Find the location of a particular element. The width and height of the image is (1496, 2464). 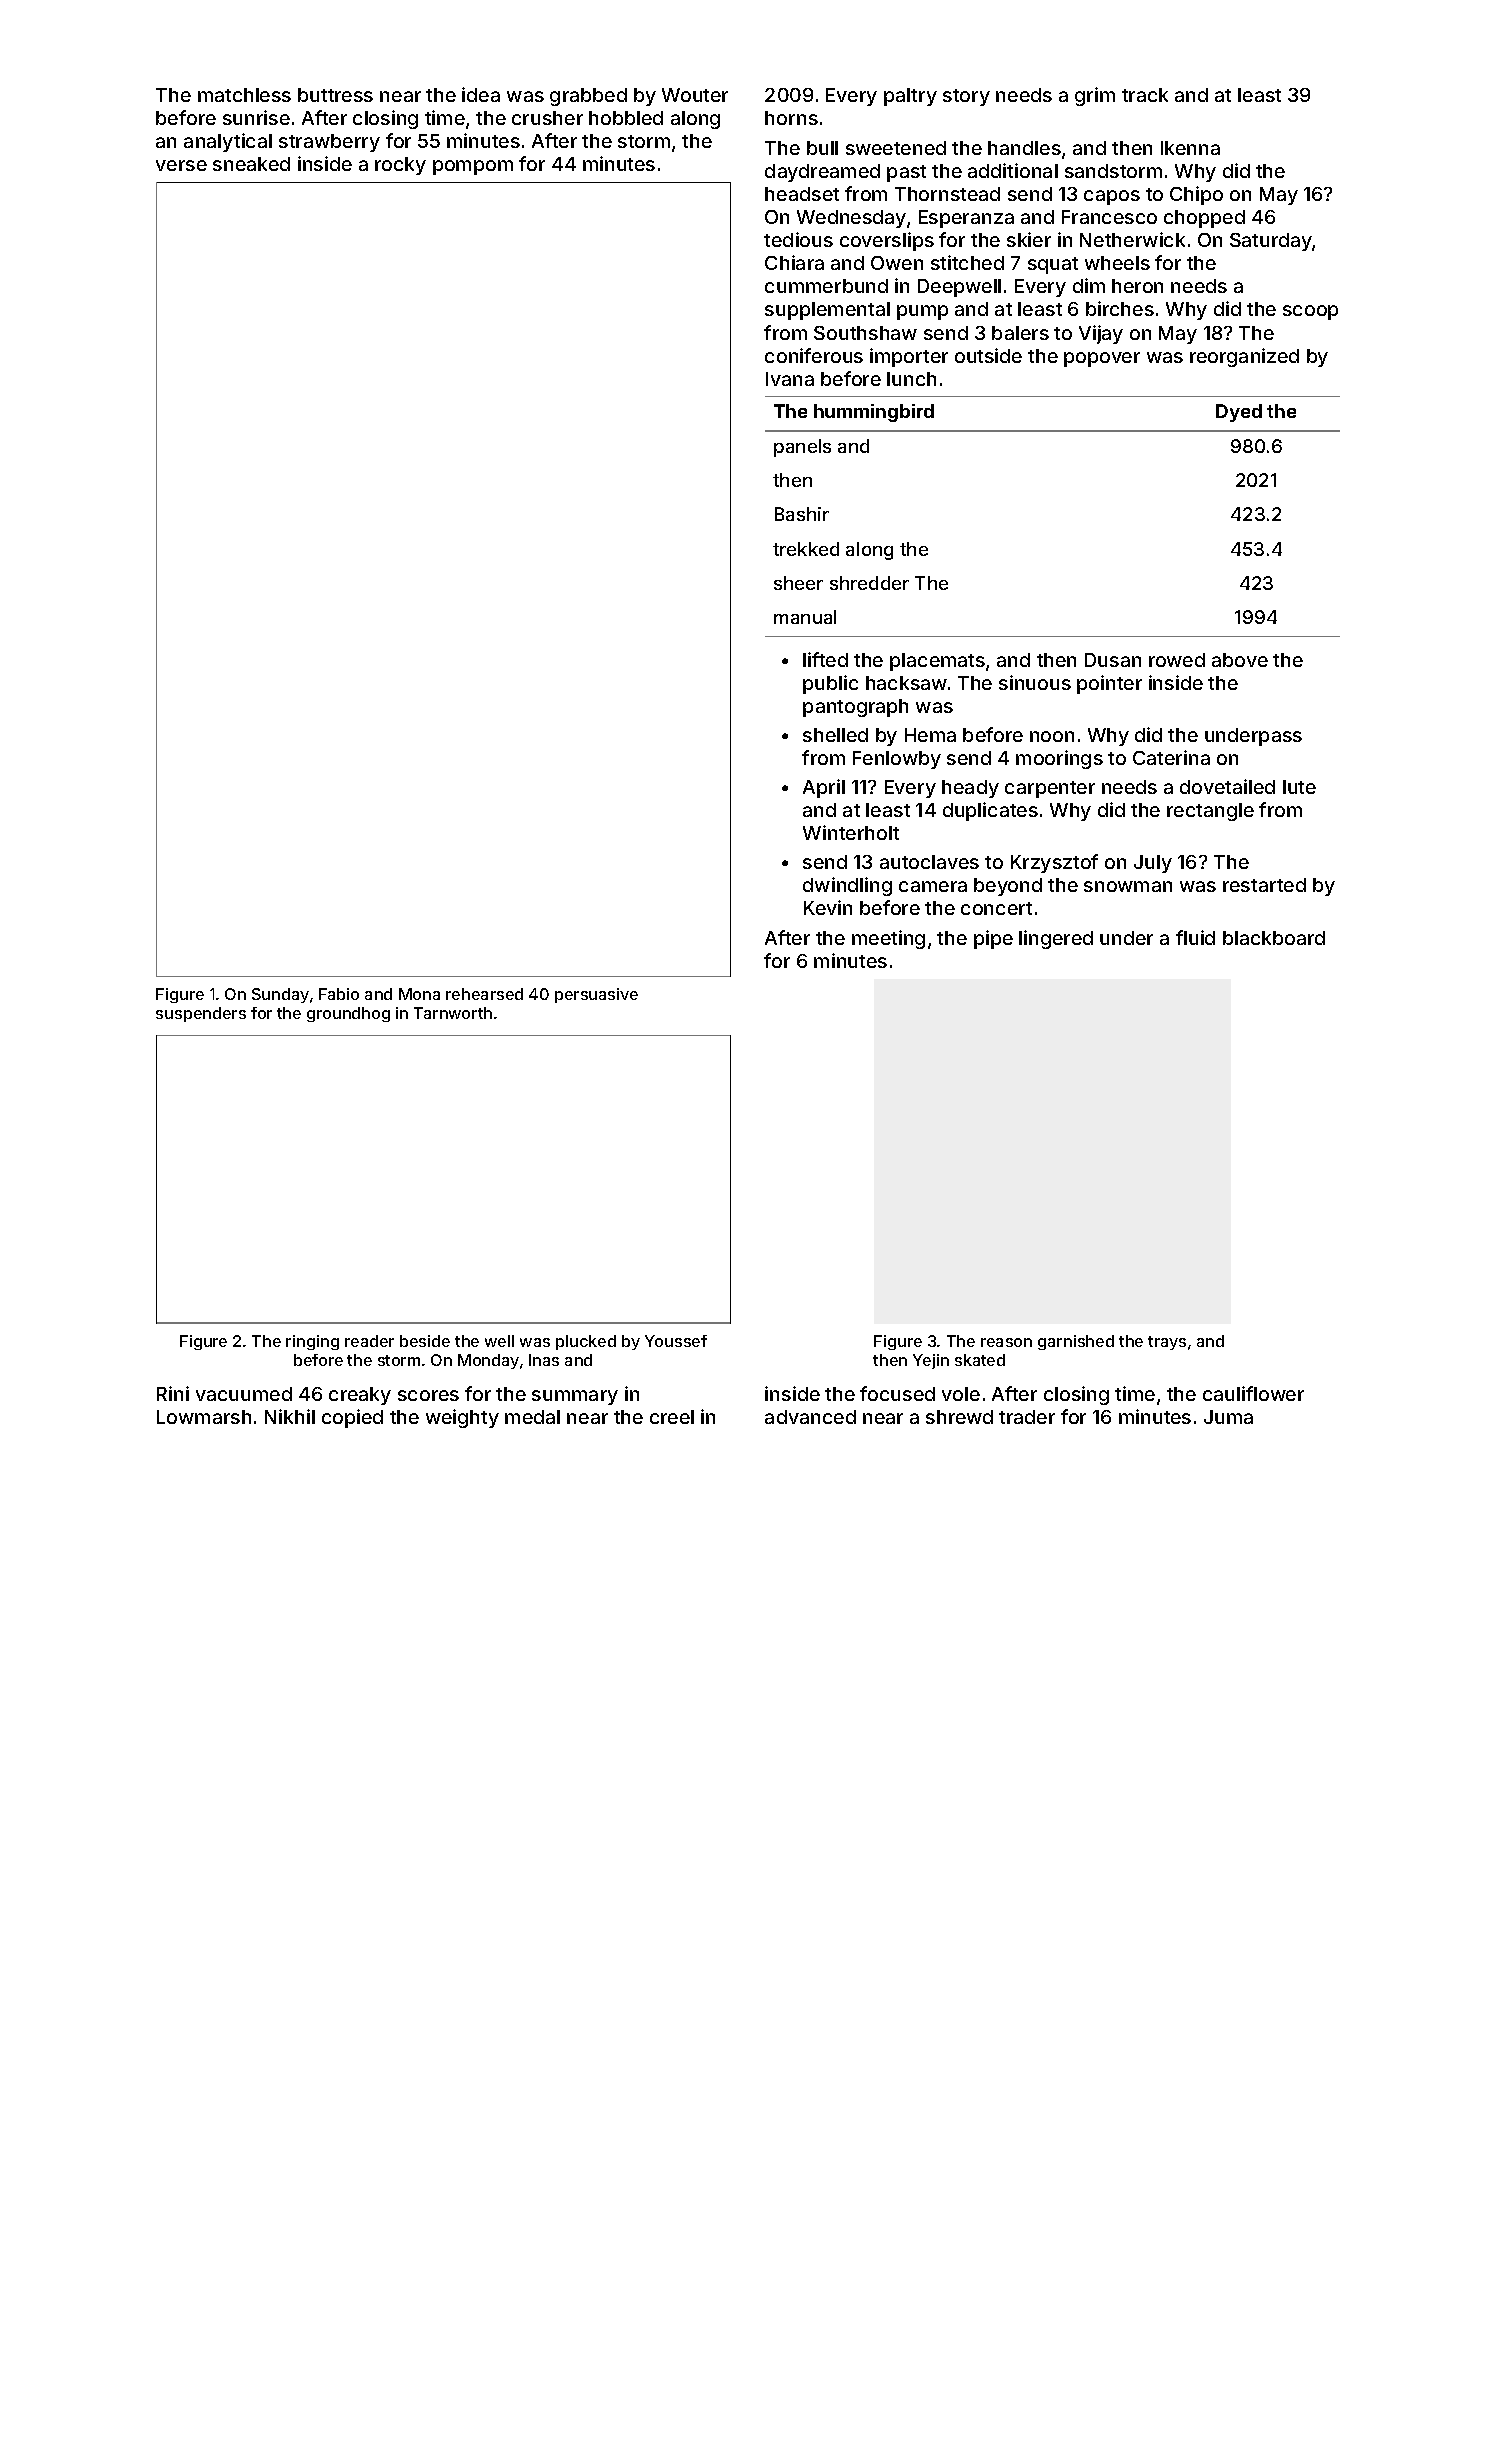

track is located at coordinates (1145, 95).
